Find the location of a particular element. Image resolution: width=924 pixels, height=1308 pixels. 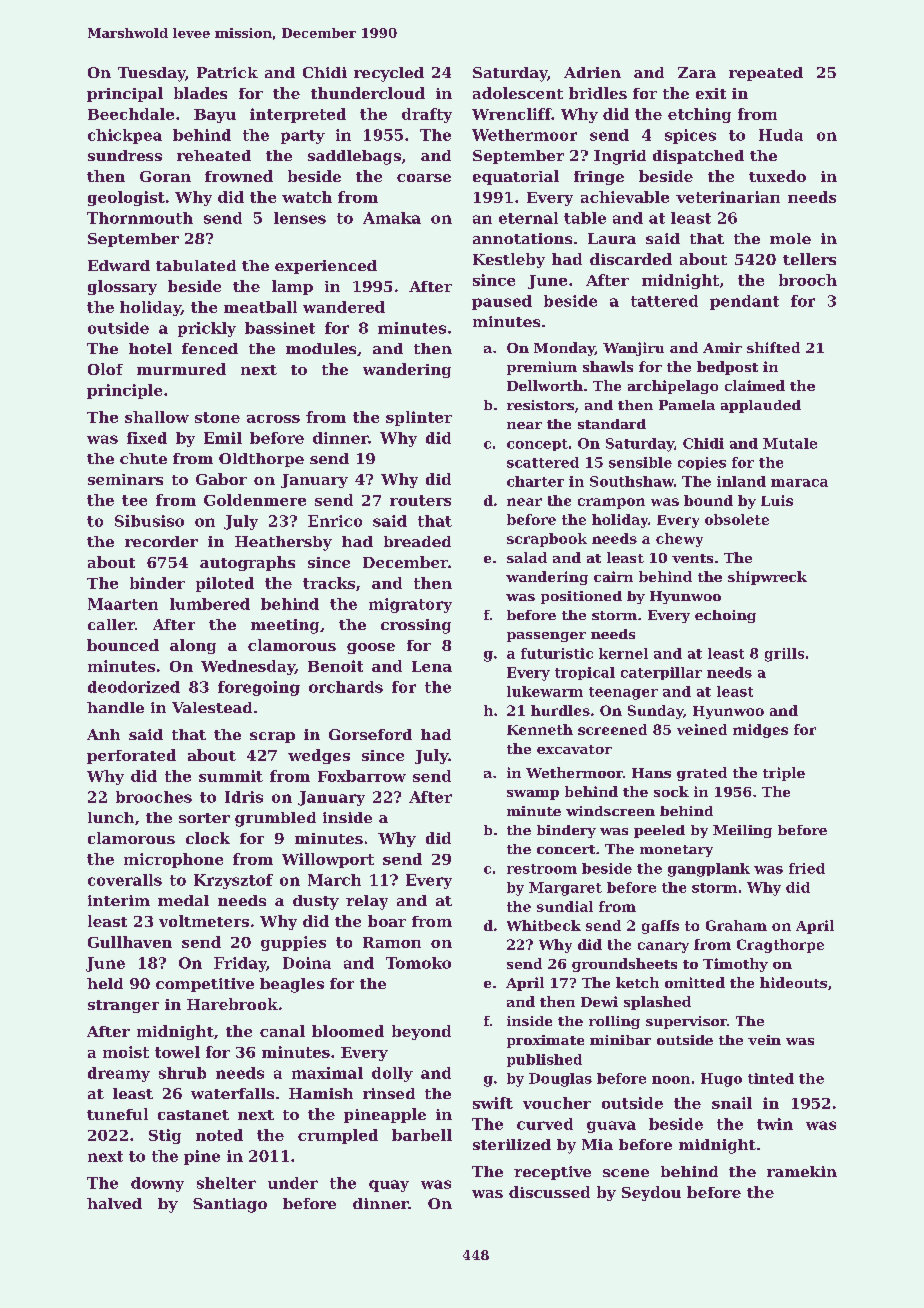

halved is located at coordinates (114, 1203).
